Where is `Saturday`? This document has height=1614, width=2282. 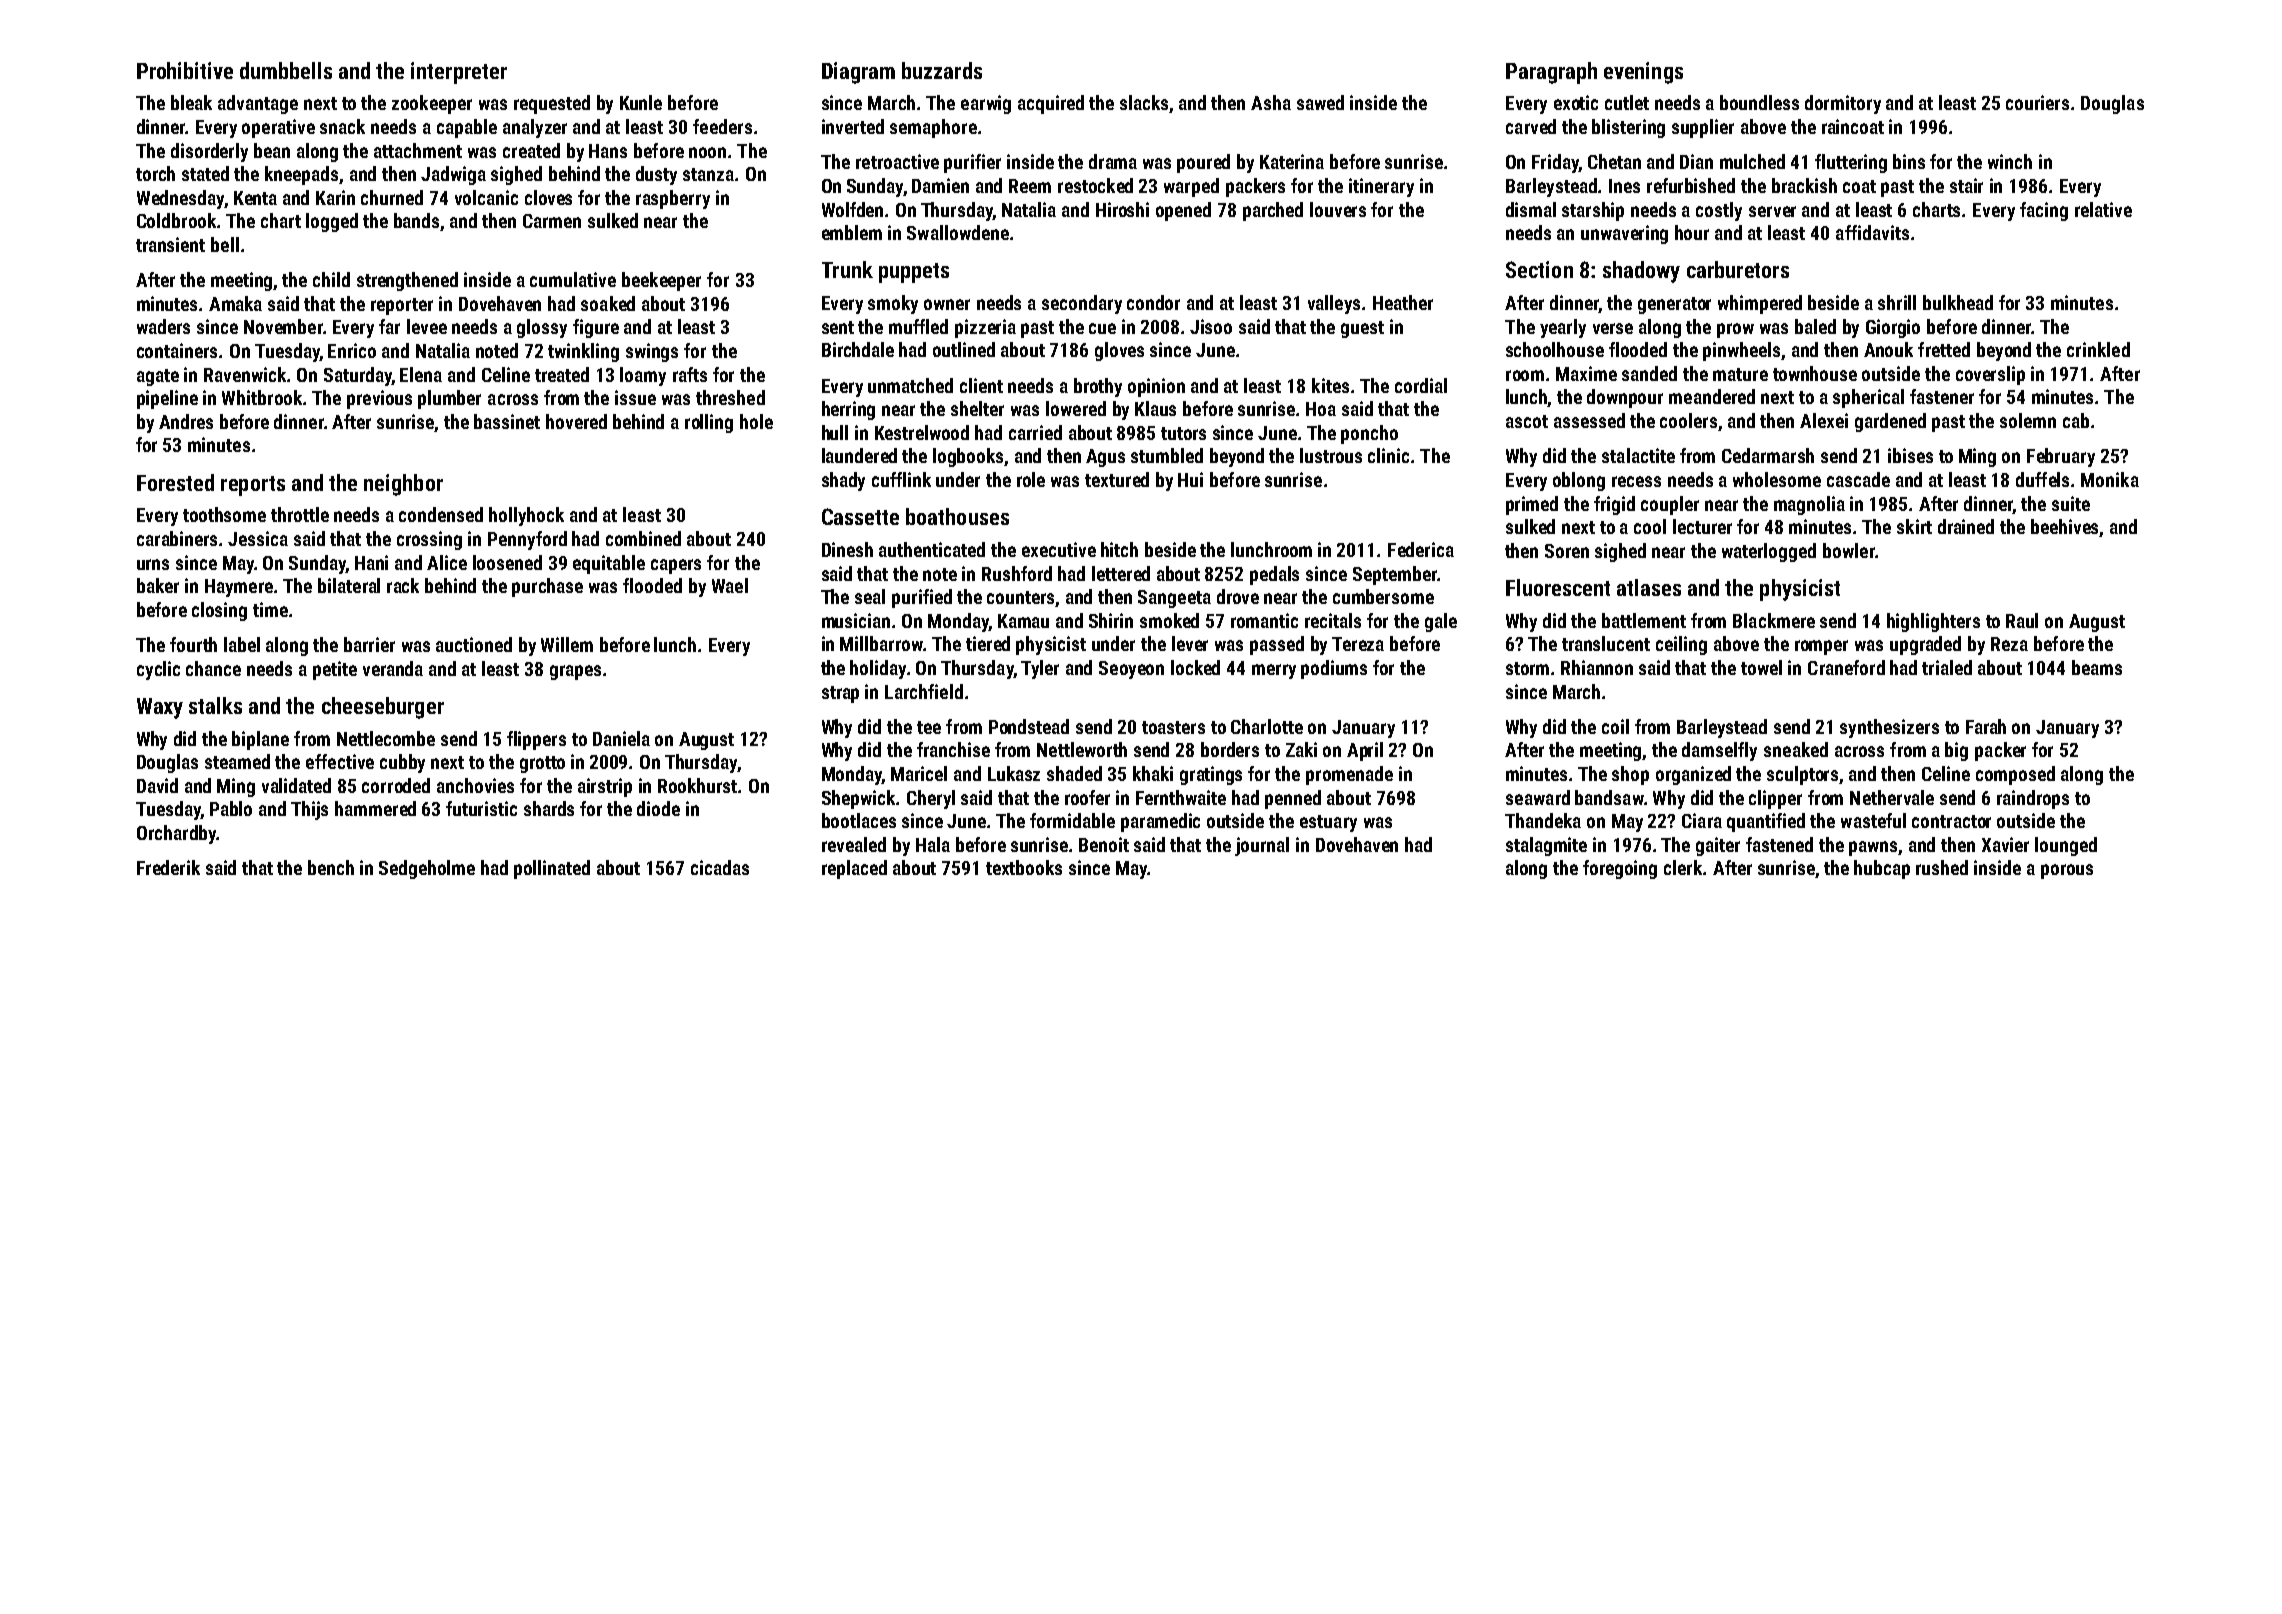
Saturday is located at coordinates (358, 376).
